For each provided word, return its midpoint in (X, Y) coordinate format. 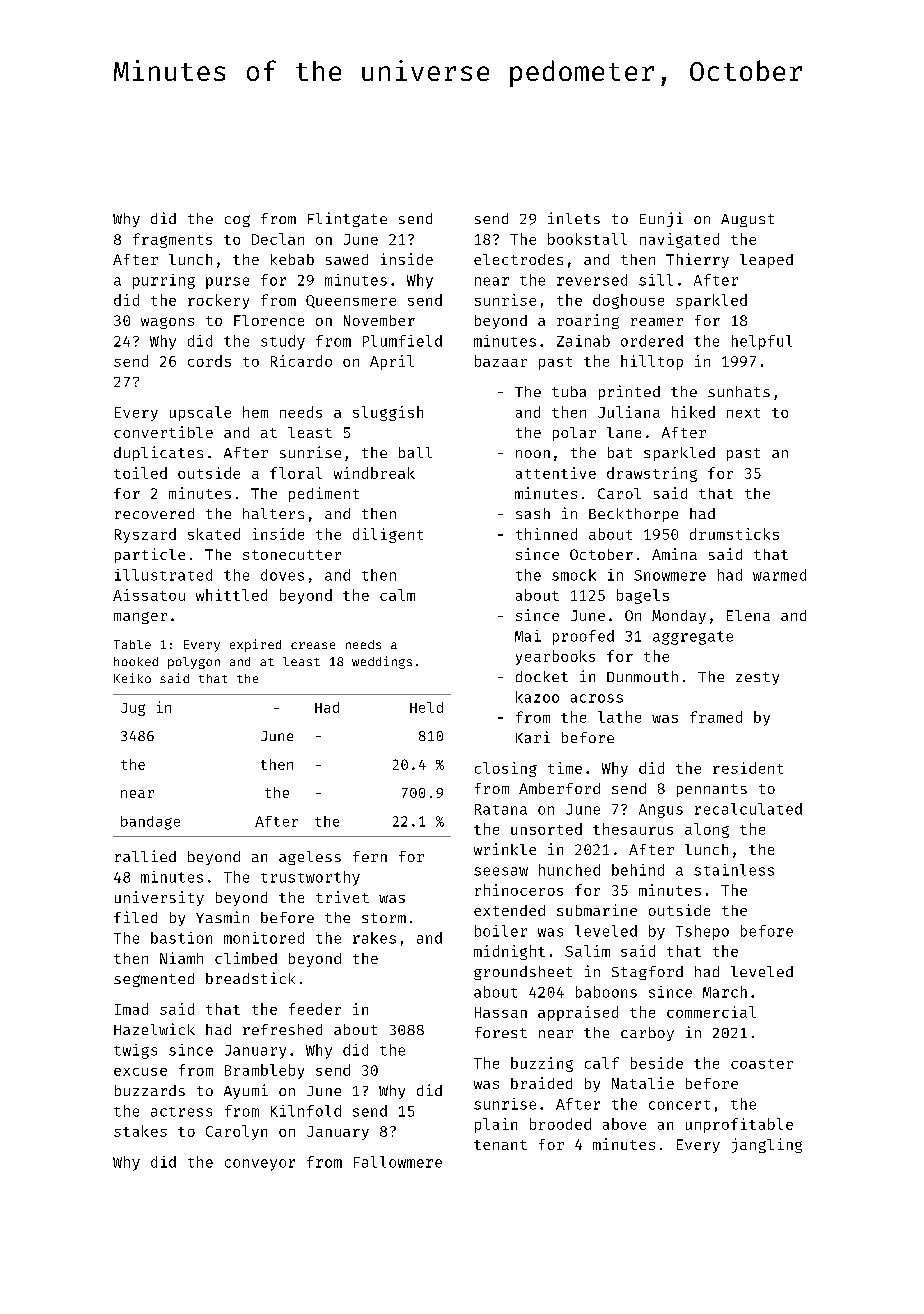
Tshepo (702, 932)
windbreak (374, 473)
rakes (374, 938)
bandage (150, 823)
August (747, 220)
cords (209, 361)
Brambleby (264, 1071)
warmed (779, 575)
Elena (748, 615)
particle (150, 555)
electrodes (518, 259)
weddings (382, 662)
